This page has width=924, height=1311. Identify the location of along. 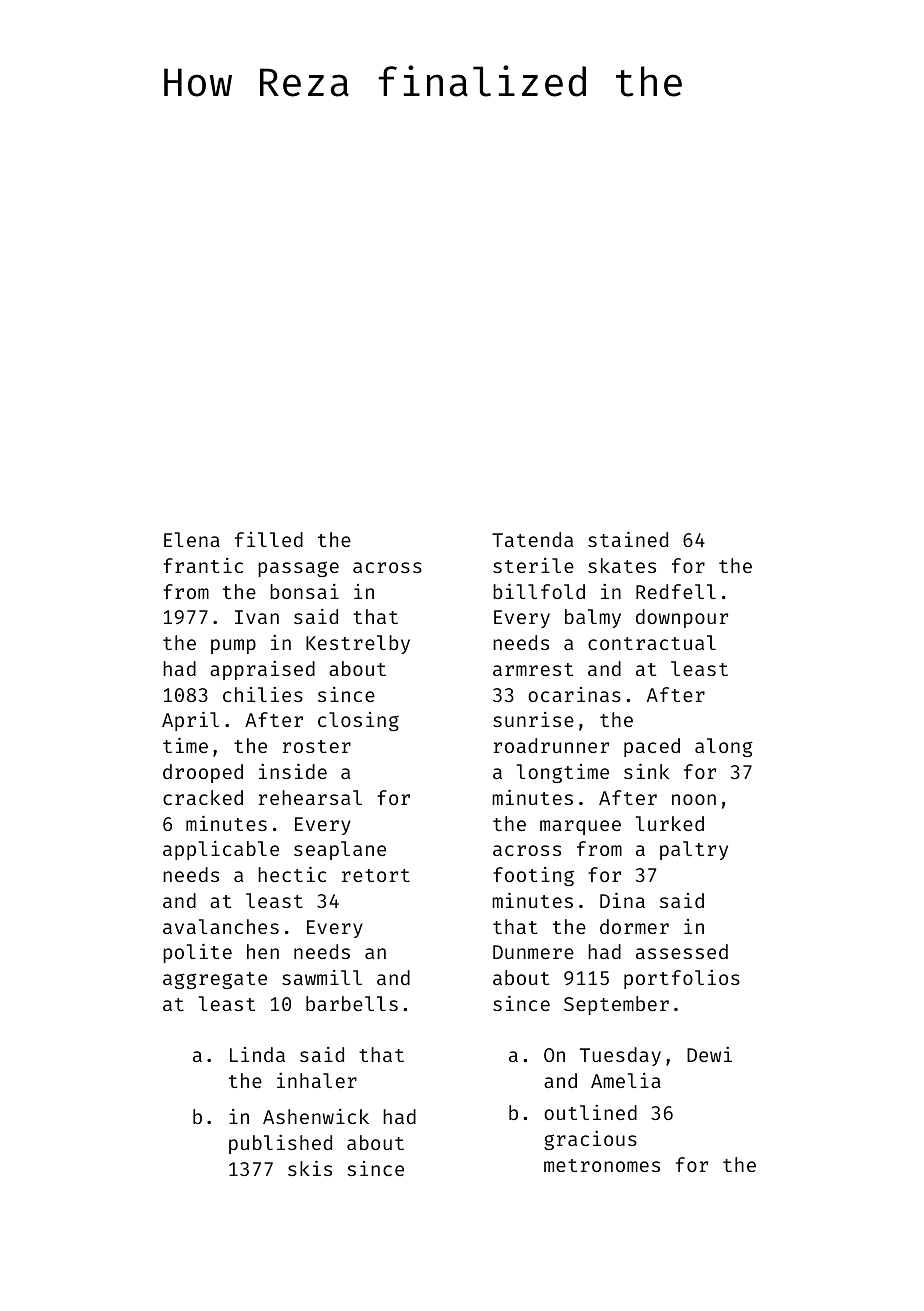
(724, 747).
